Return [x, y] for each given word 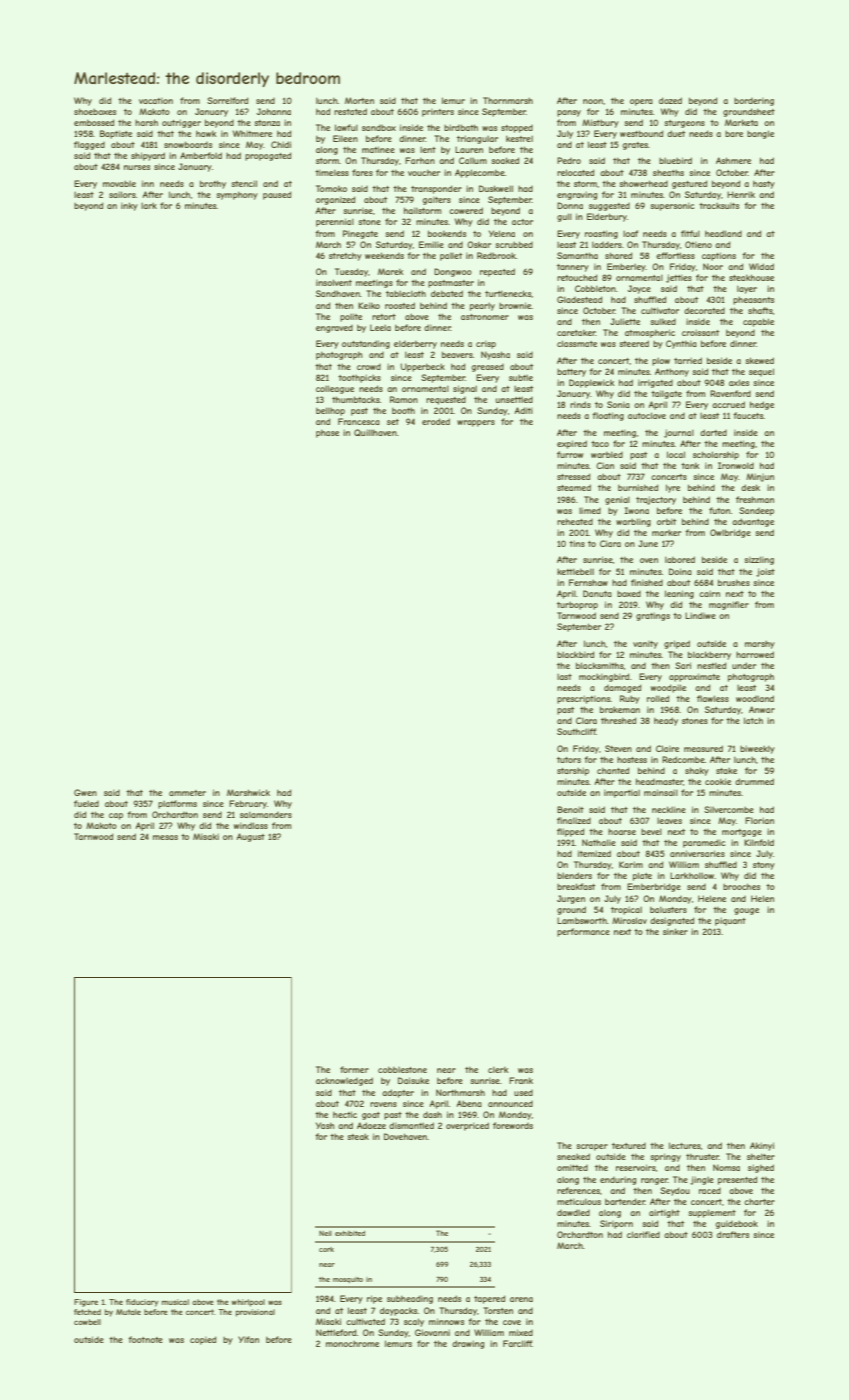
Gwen [85, 792]
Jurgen [571, 899]
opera [641, 102]
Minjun [760, 477]
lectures [685, 1145]
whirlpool [248, 1303]
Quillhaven [375, 432]
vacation [156, 101]
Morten [359, 100]
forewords [513, 1125]
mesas [165, 837]
